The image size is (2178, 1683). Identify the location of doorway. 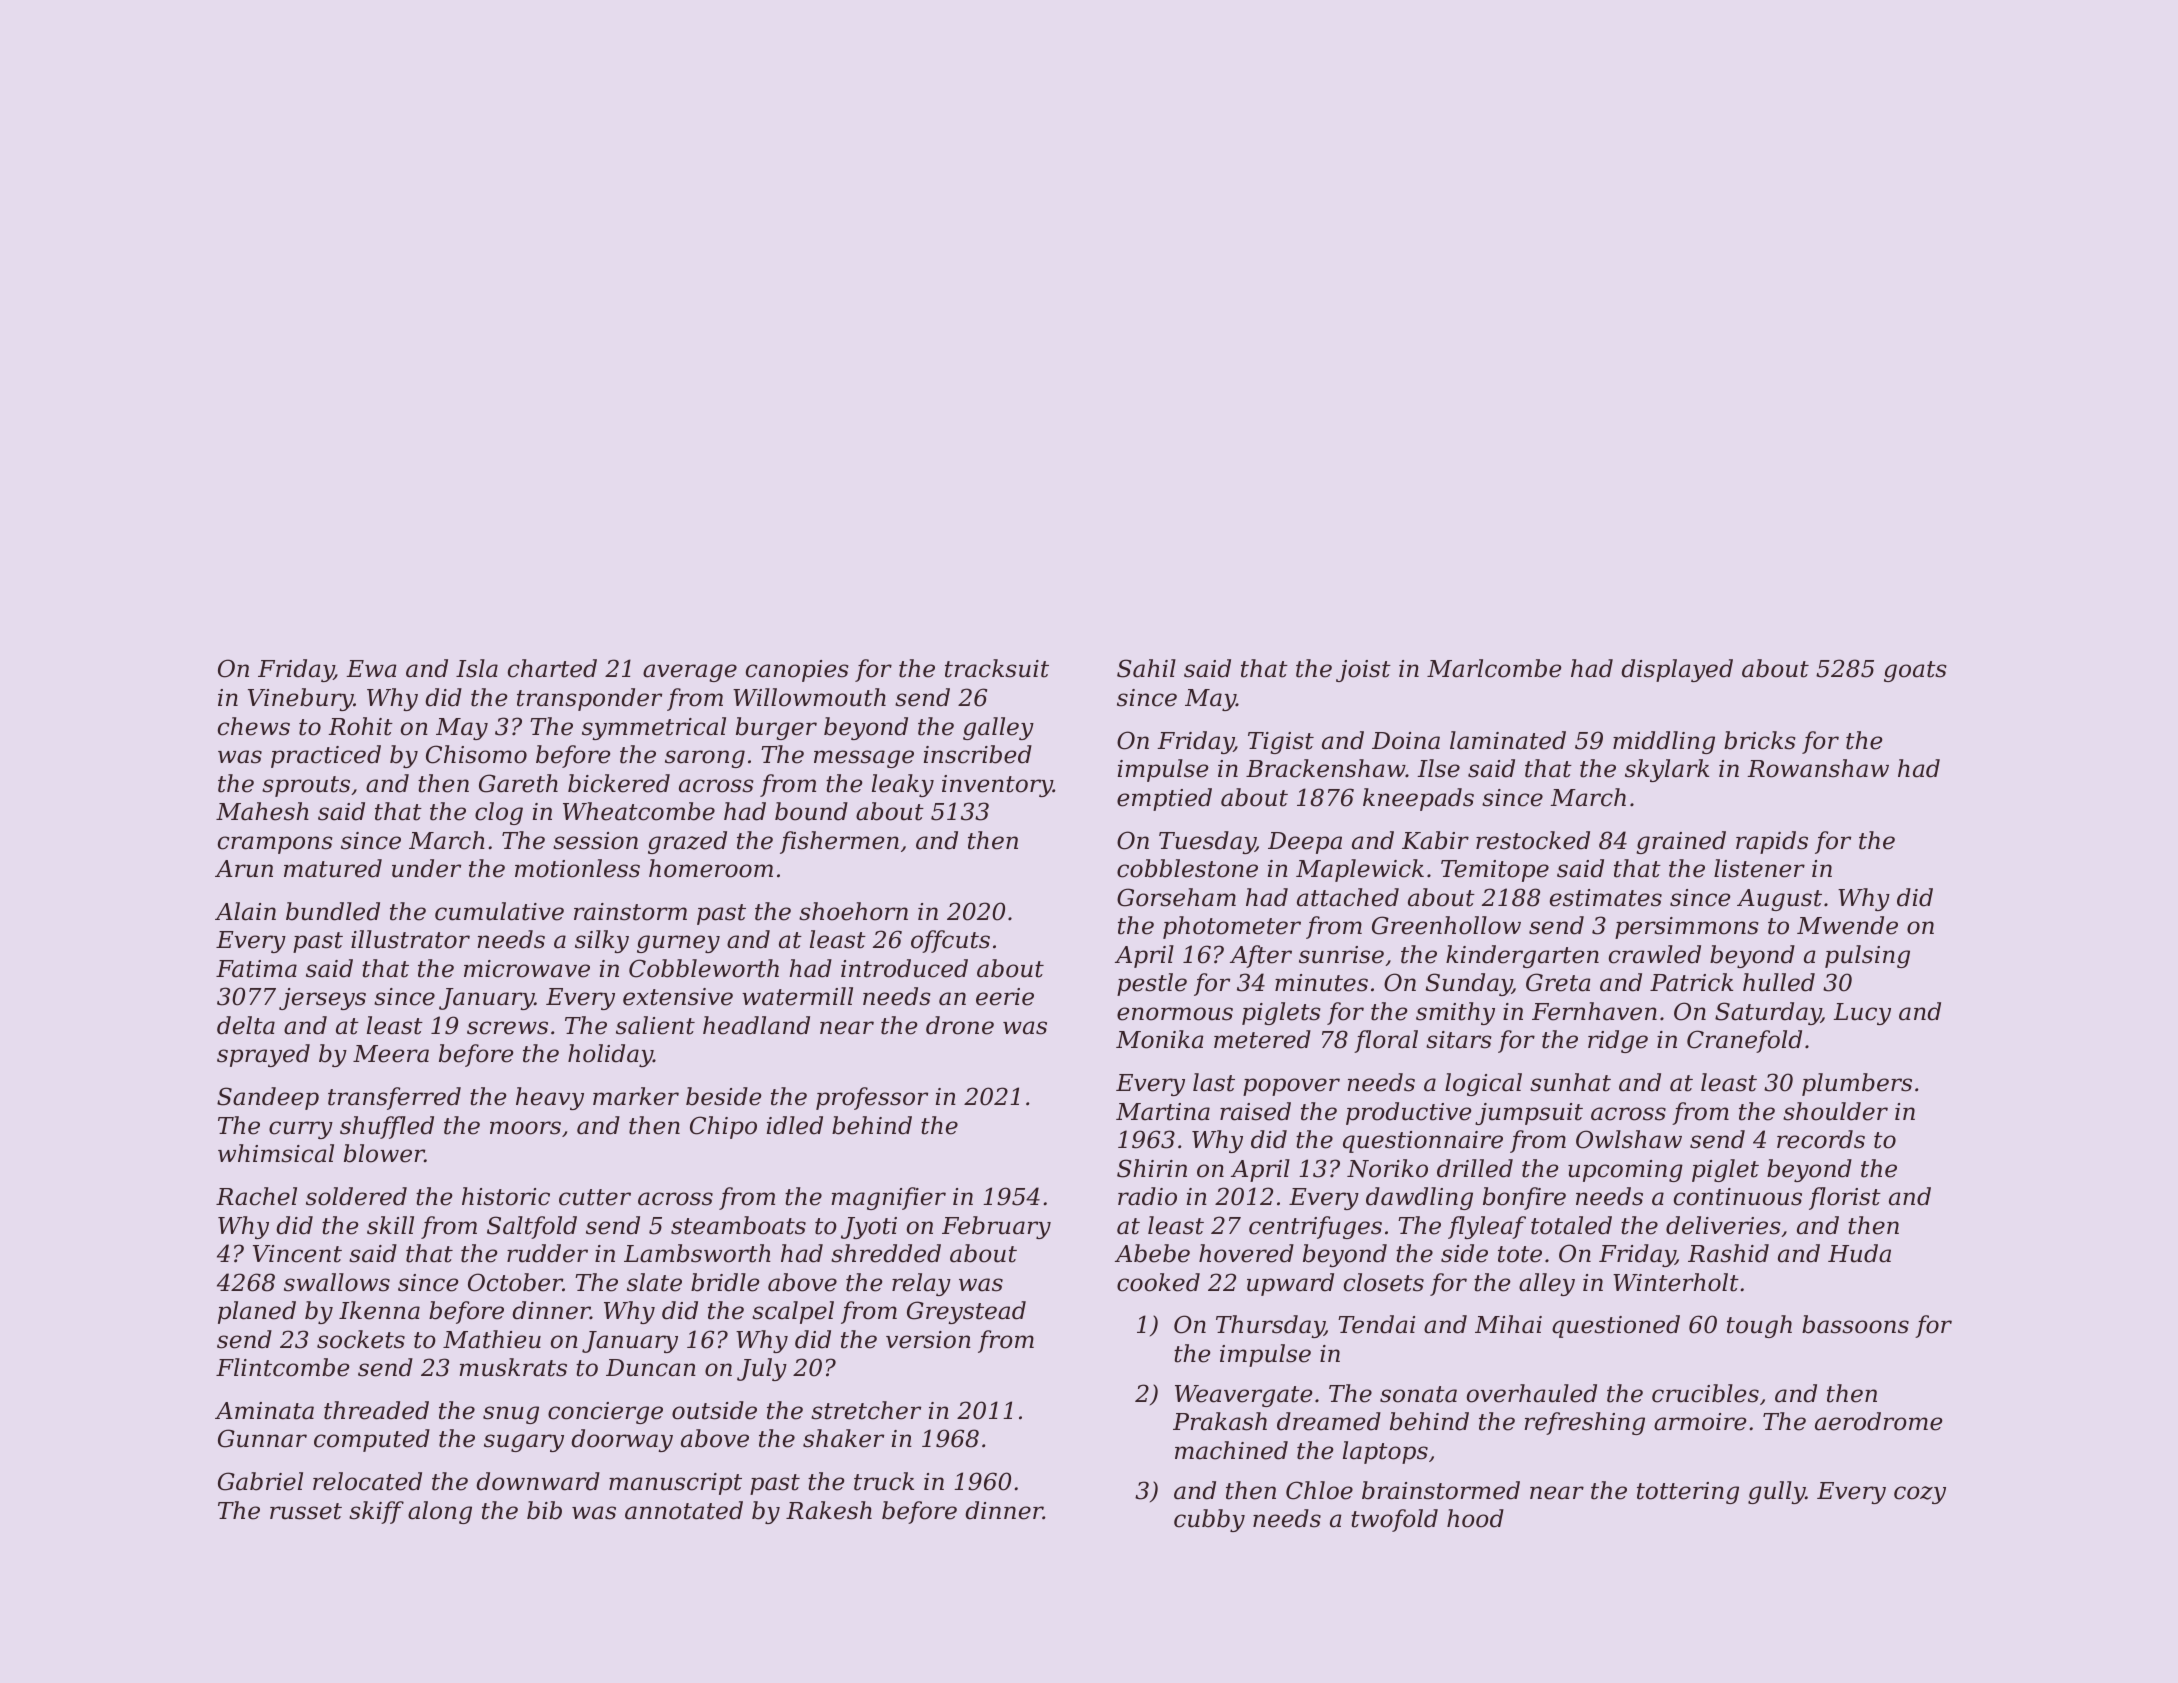
(622, 1440).
